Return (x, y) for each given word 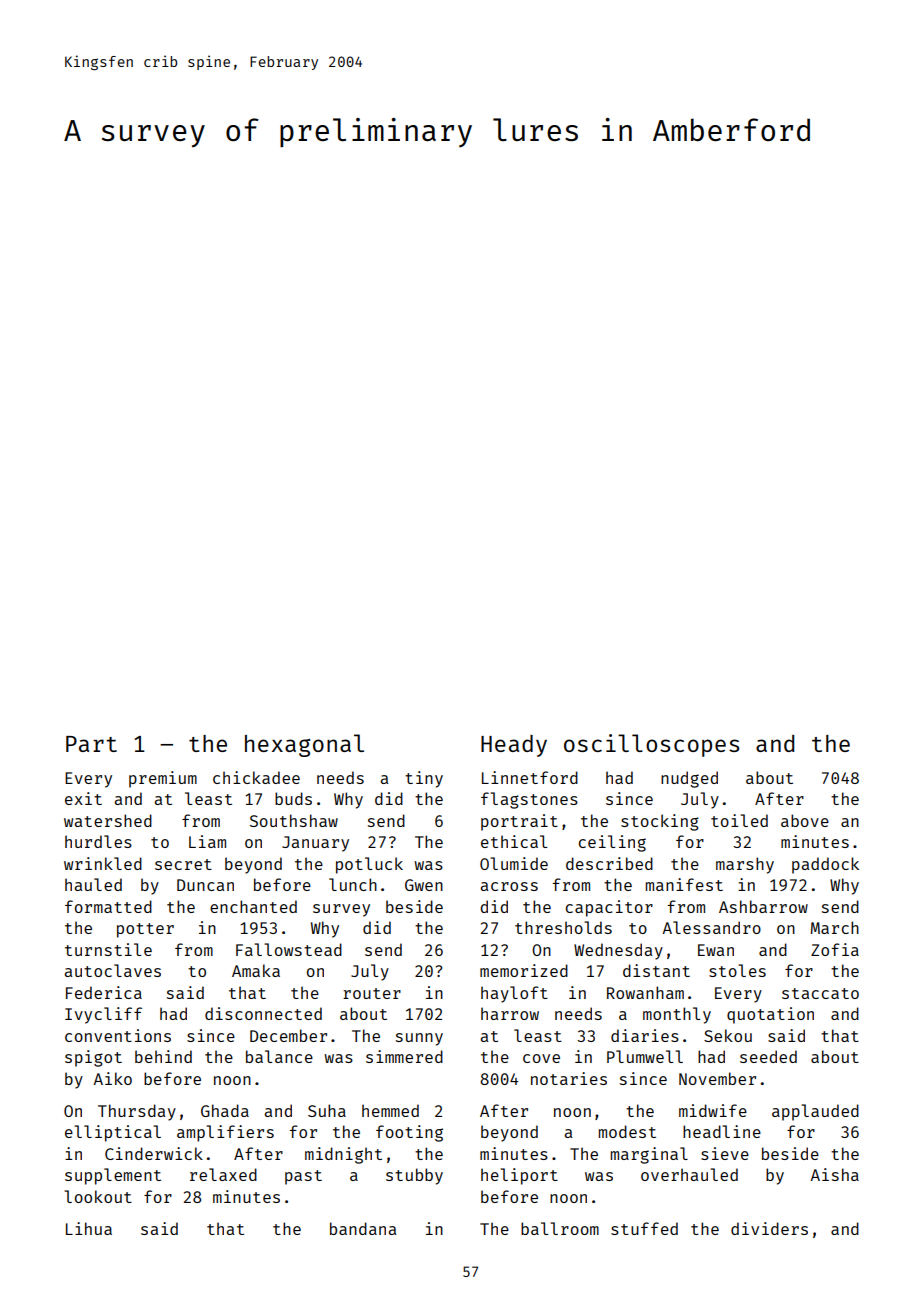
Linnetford (530, 777)
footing (409, 1133)
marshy (745, 865)
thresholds (563, 927)
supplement (113, 1176)
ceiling (612, 843)
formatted (108, 906)
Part (91, 744)
